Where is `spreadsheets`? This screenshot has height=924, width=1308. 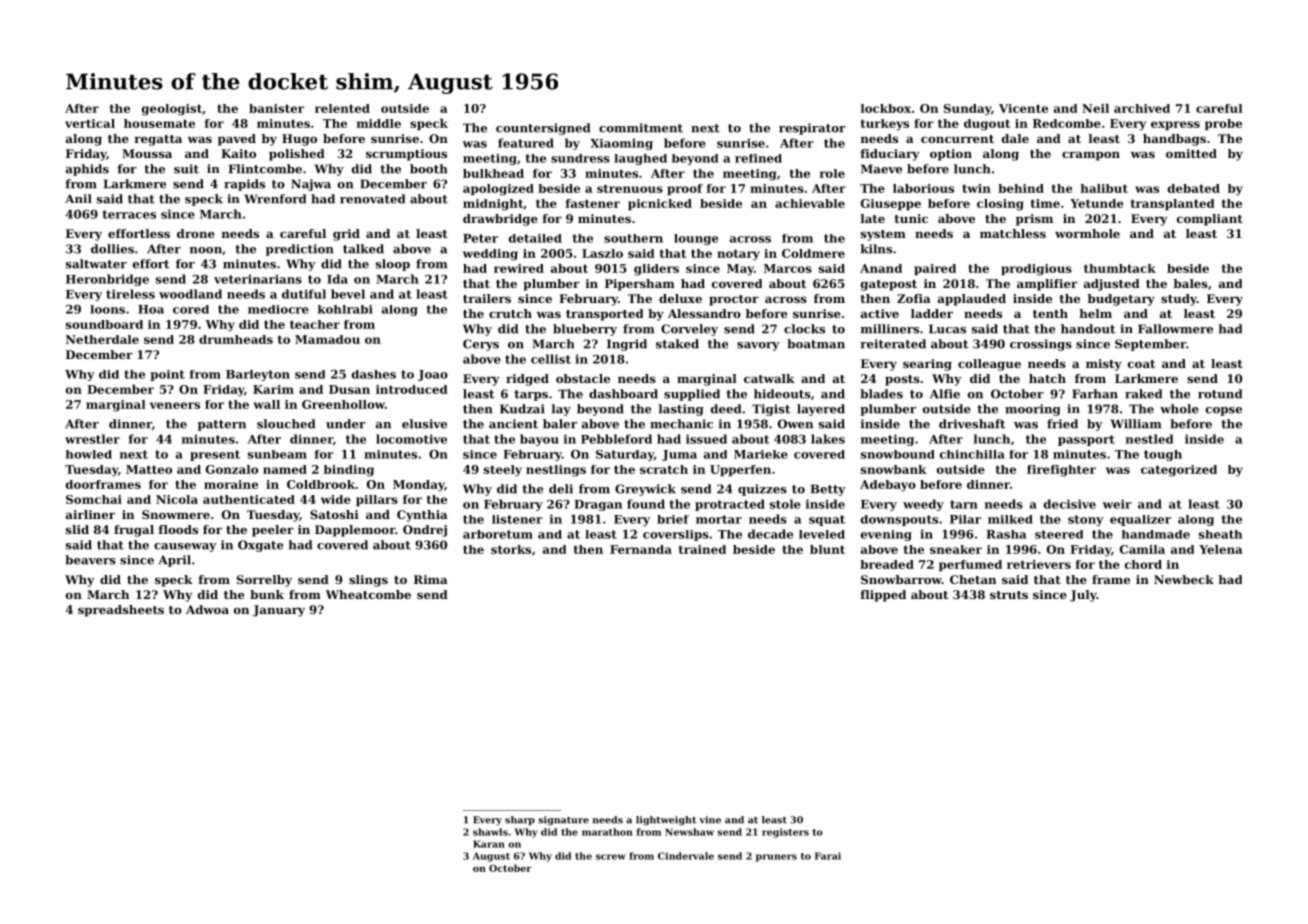
spreadsheets is located at coordinates (121, 611).
